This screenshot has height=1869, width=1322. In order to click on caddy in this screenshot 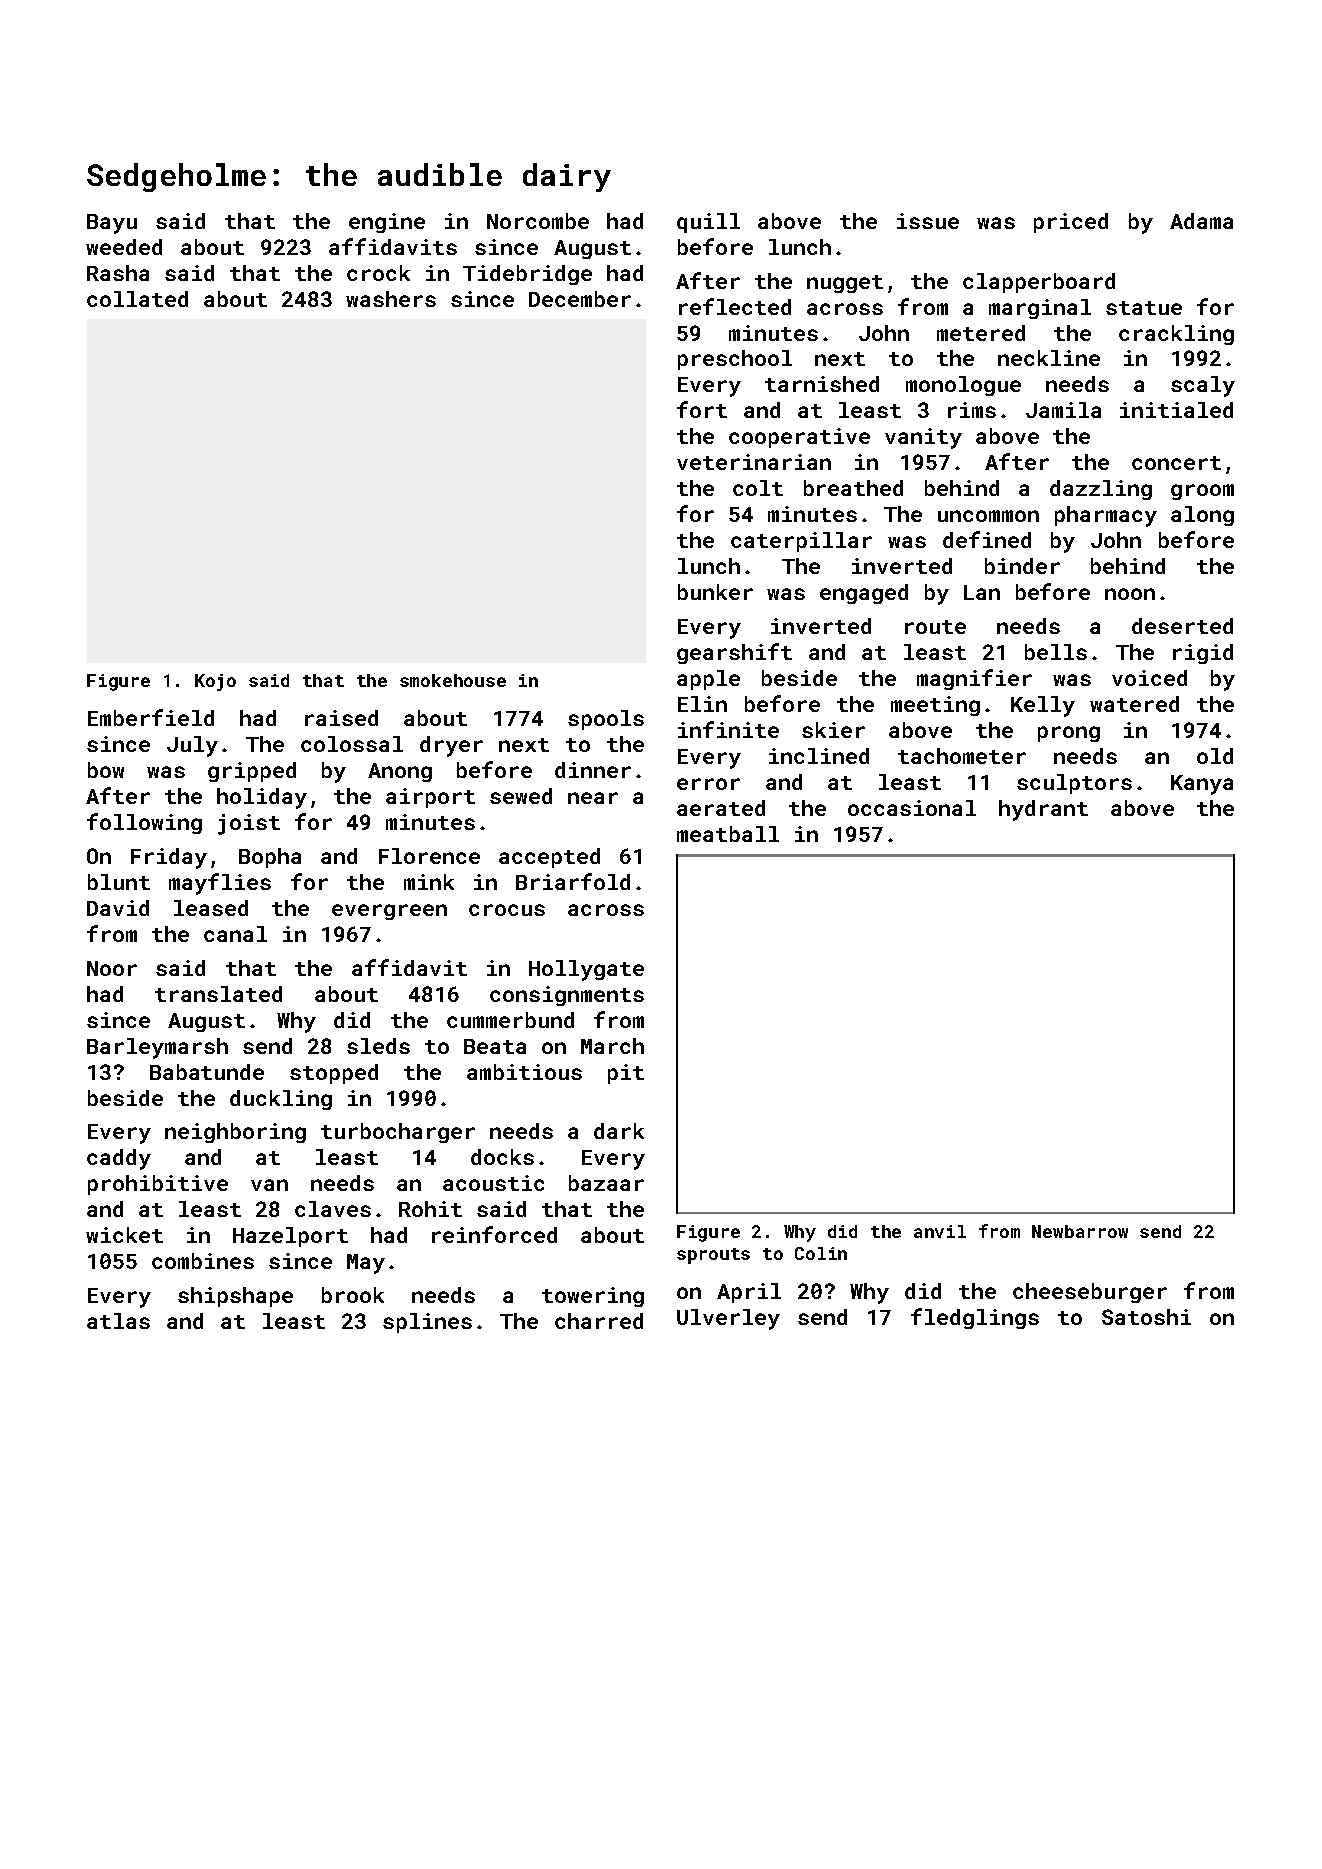, I will do `click(119, 1159)`.
